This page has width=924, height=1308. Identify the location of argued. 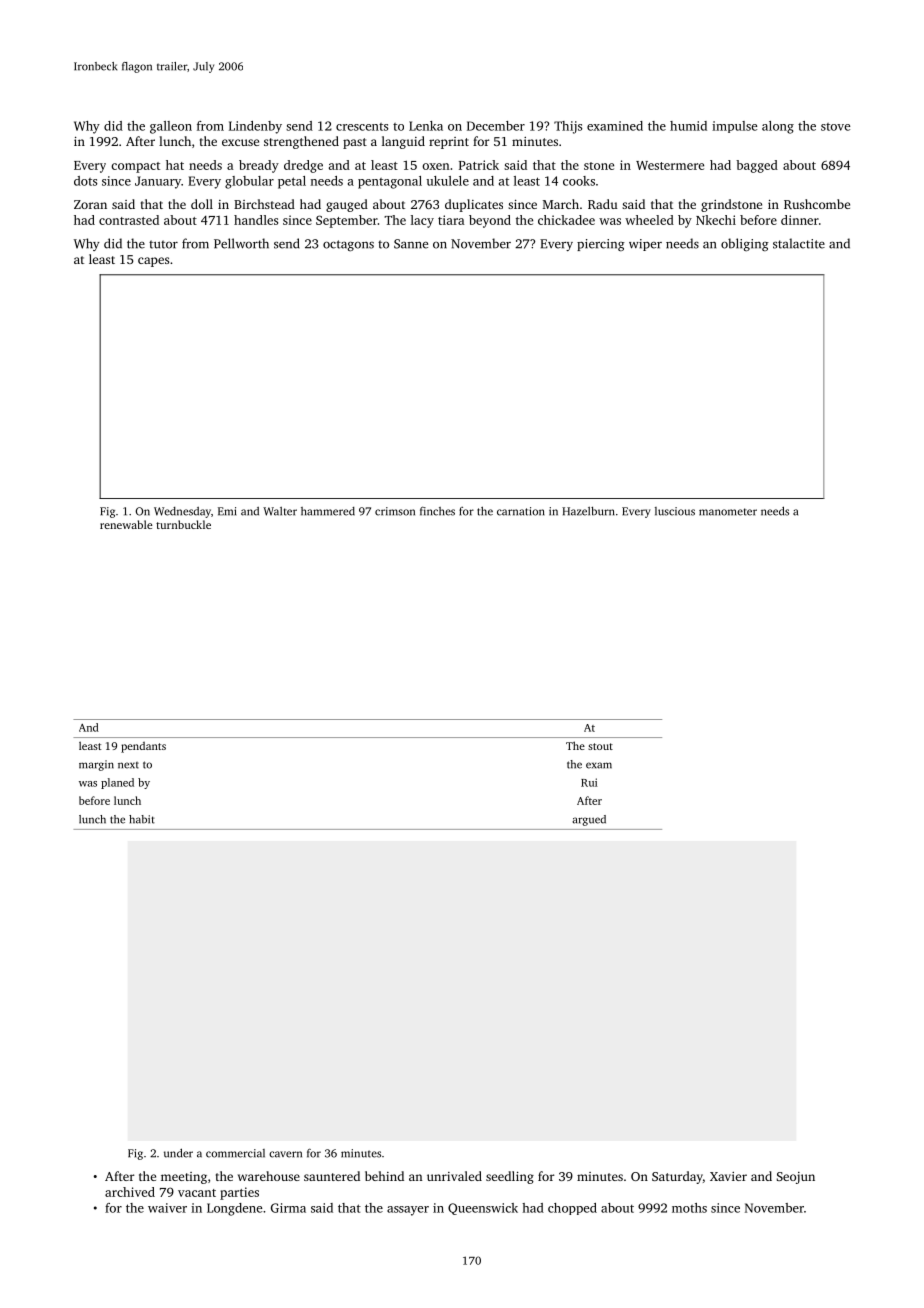
(589, 820).
